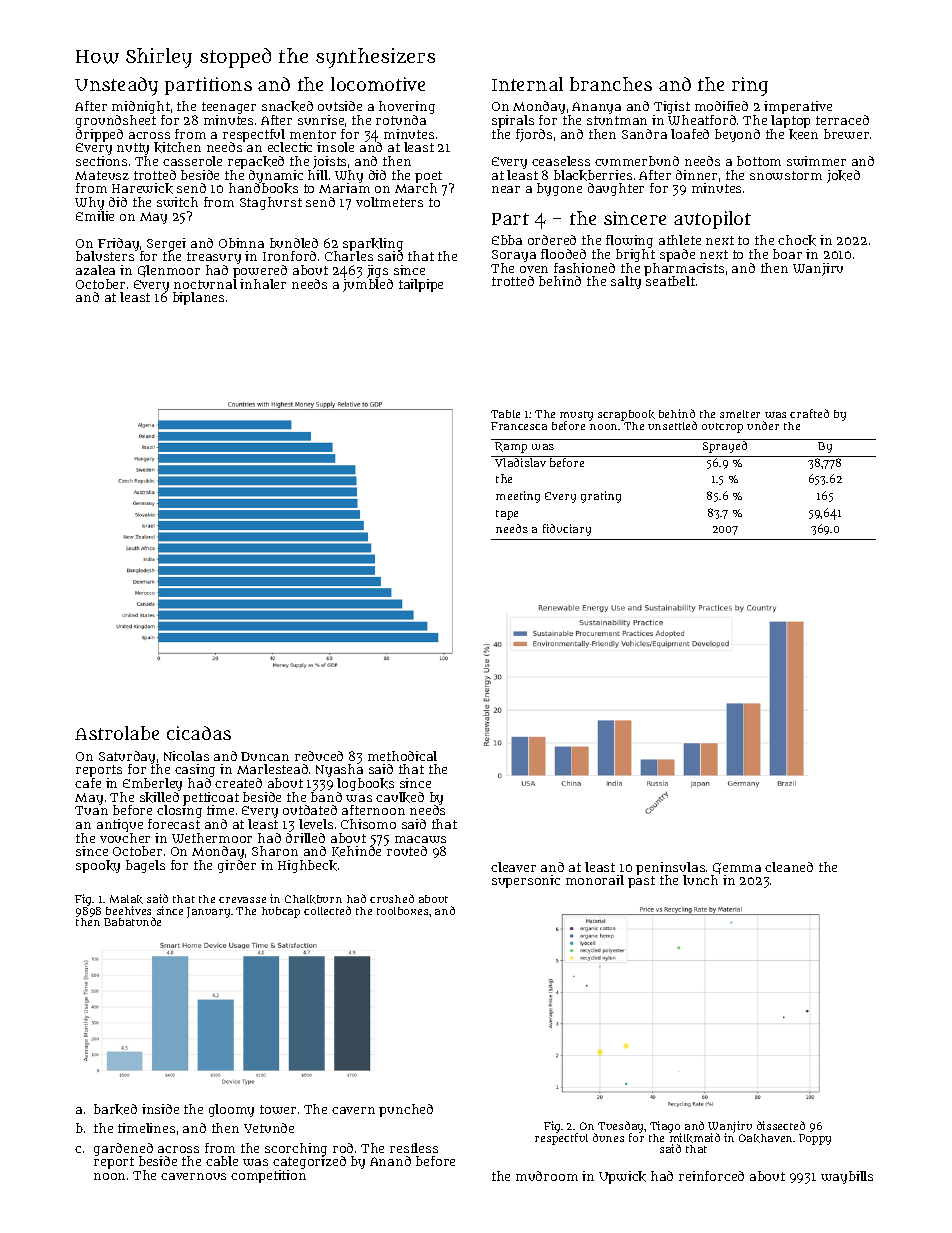 The height and width of the document is (1233, 952). What do you see at coordinates (128, 910) in the document?
I see `beehives` at bounding box center [128, 910].
